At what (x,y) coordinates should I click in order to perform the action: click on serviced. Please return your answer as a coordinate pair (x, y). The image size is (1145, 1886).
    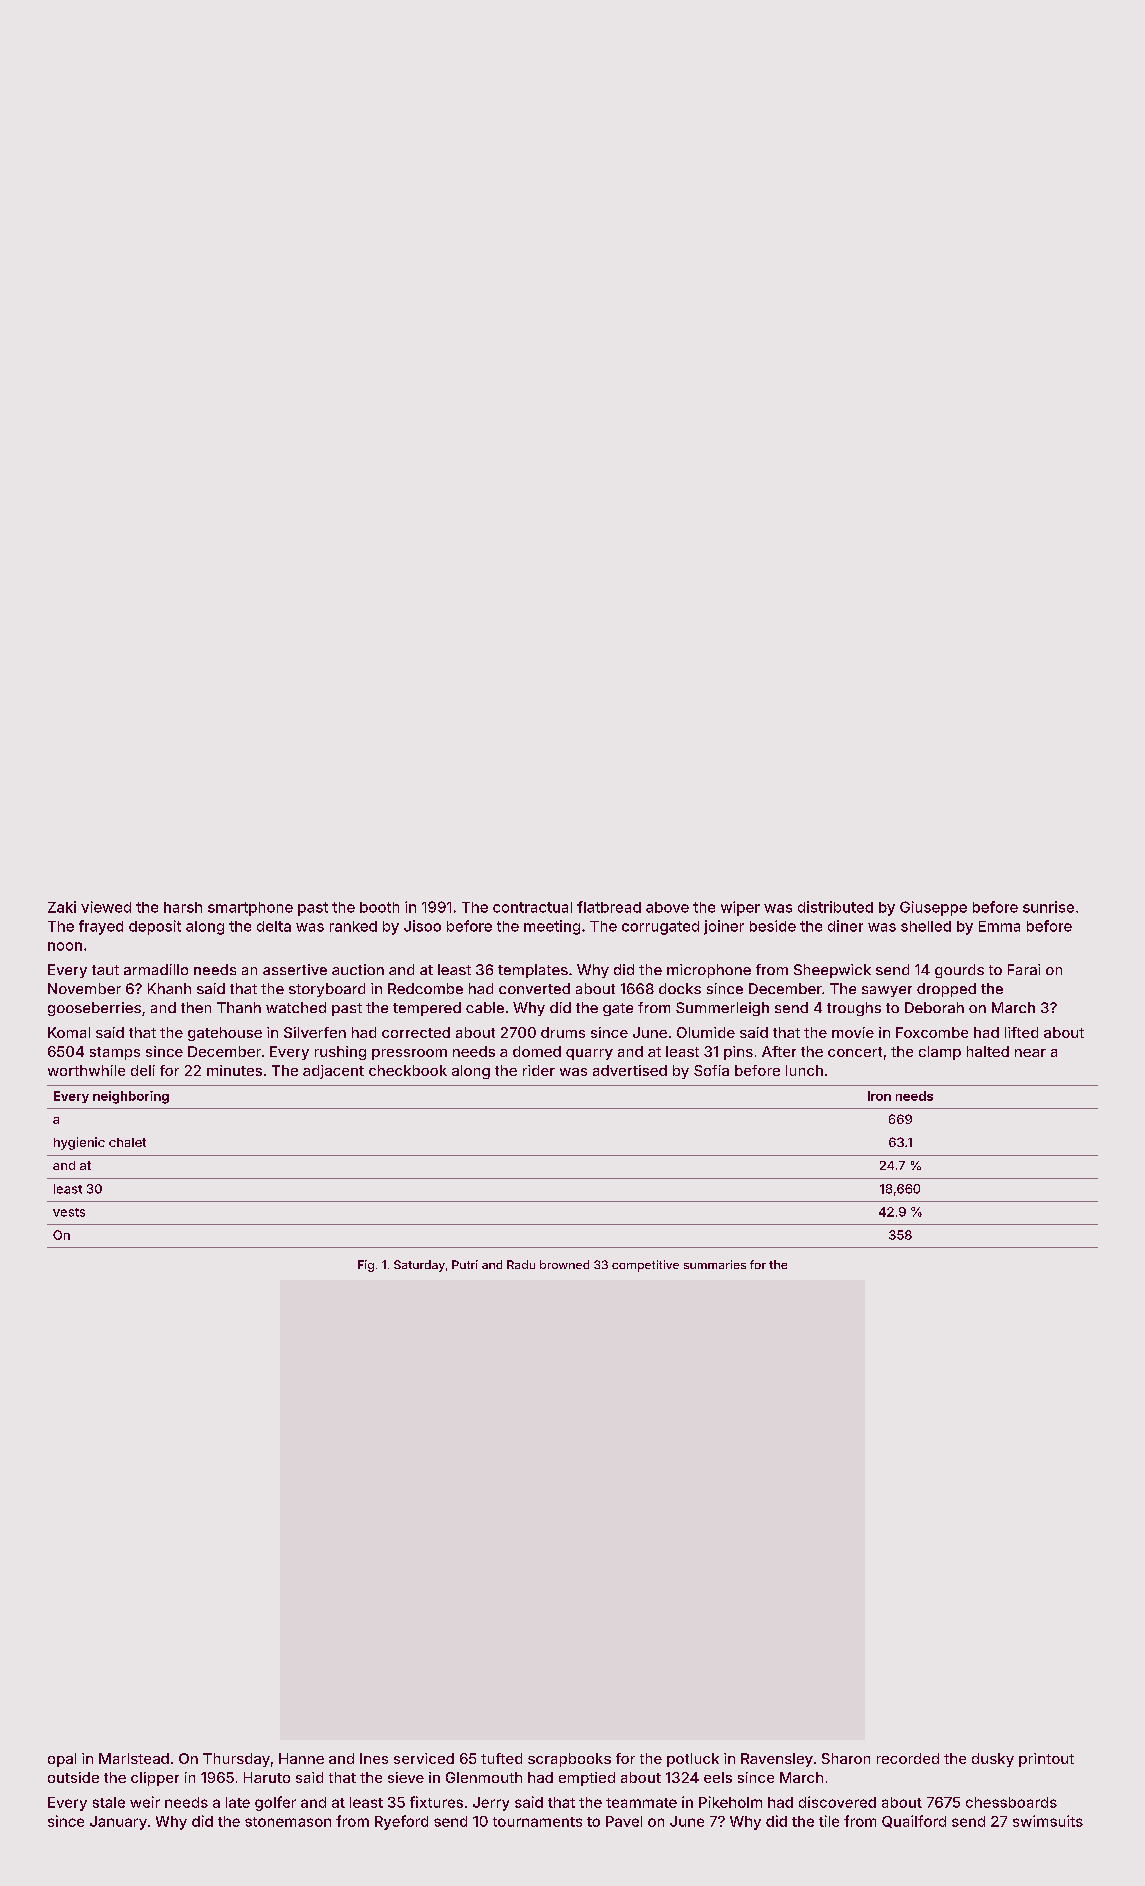
    Looking at the image, I should click on (424, 1758).
